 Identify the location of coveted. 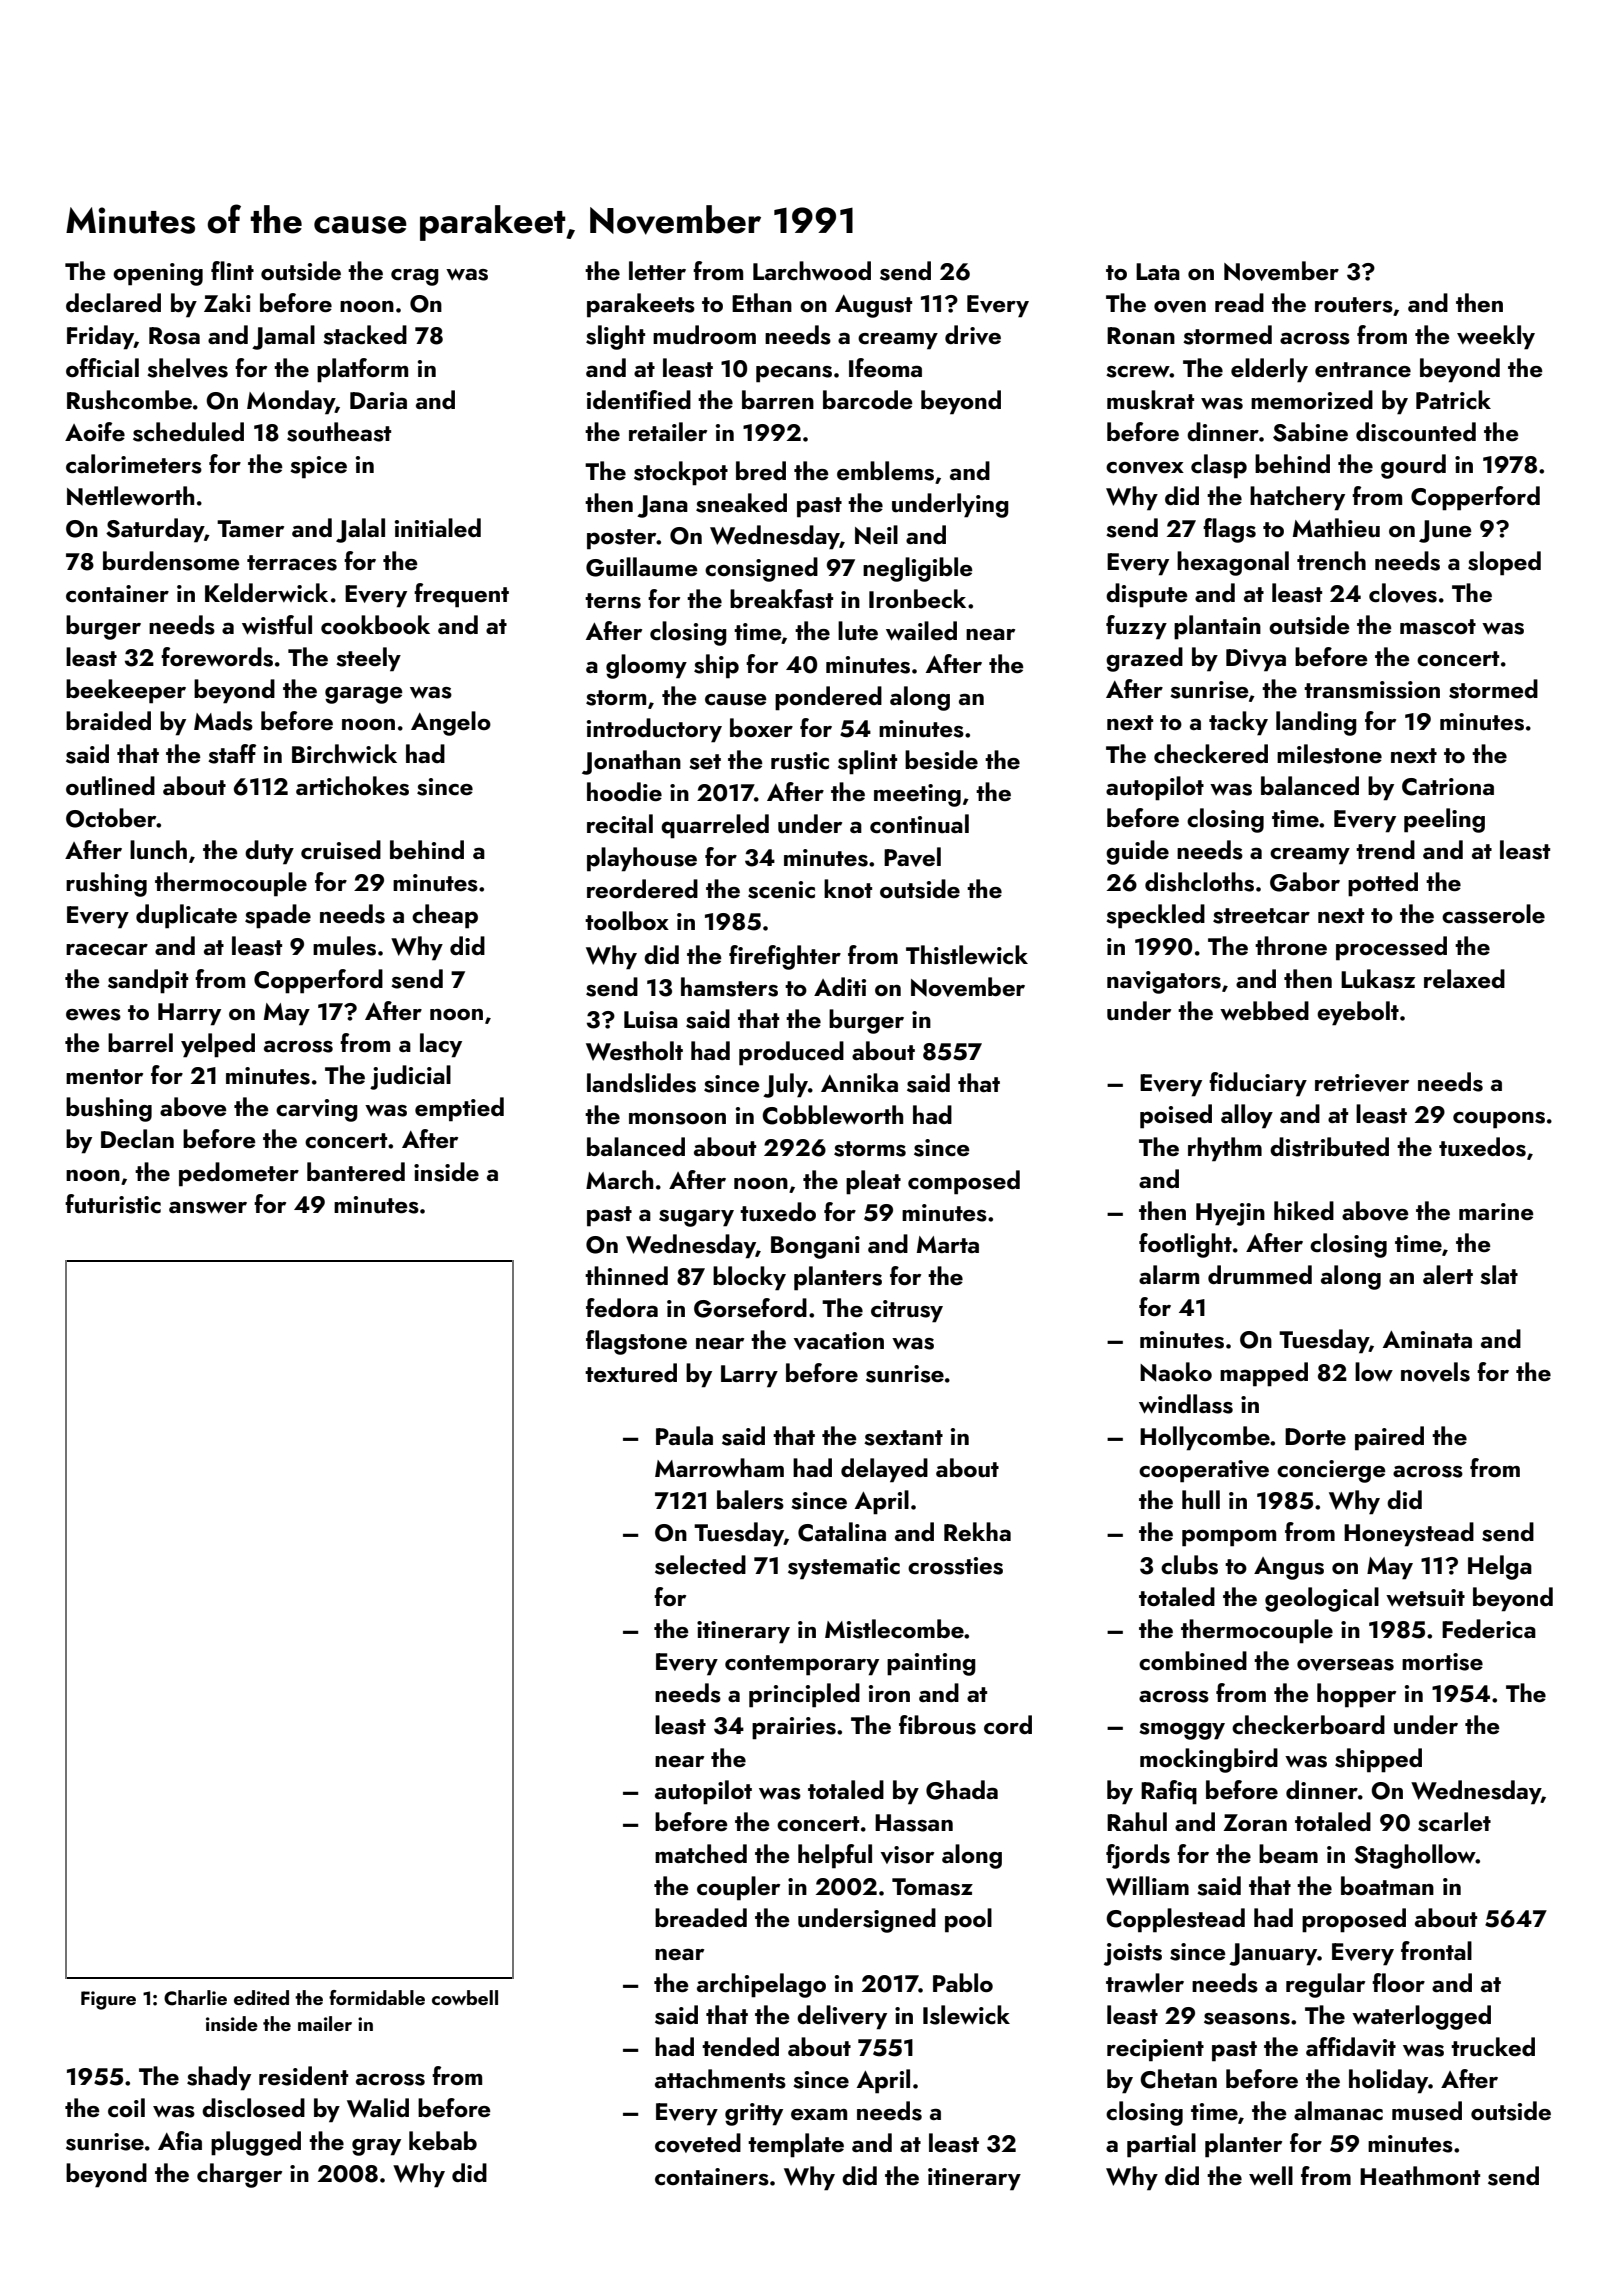
(698, 2143).
